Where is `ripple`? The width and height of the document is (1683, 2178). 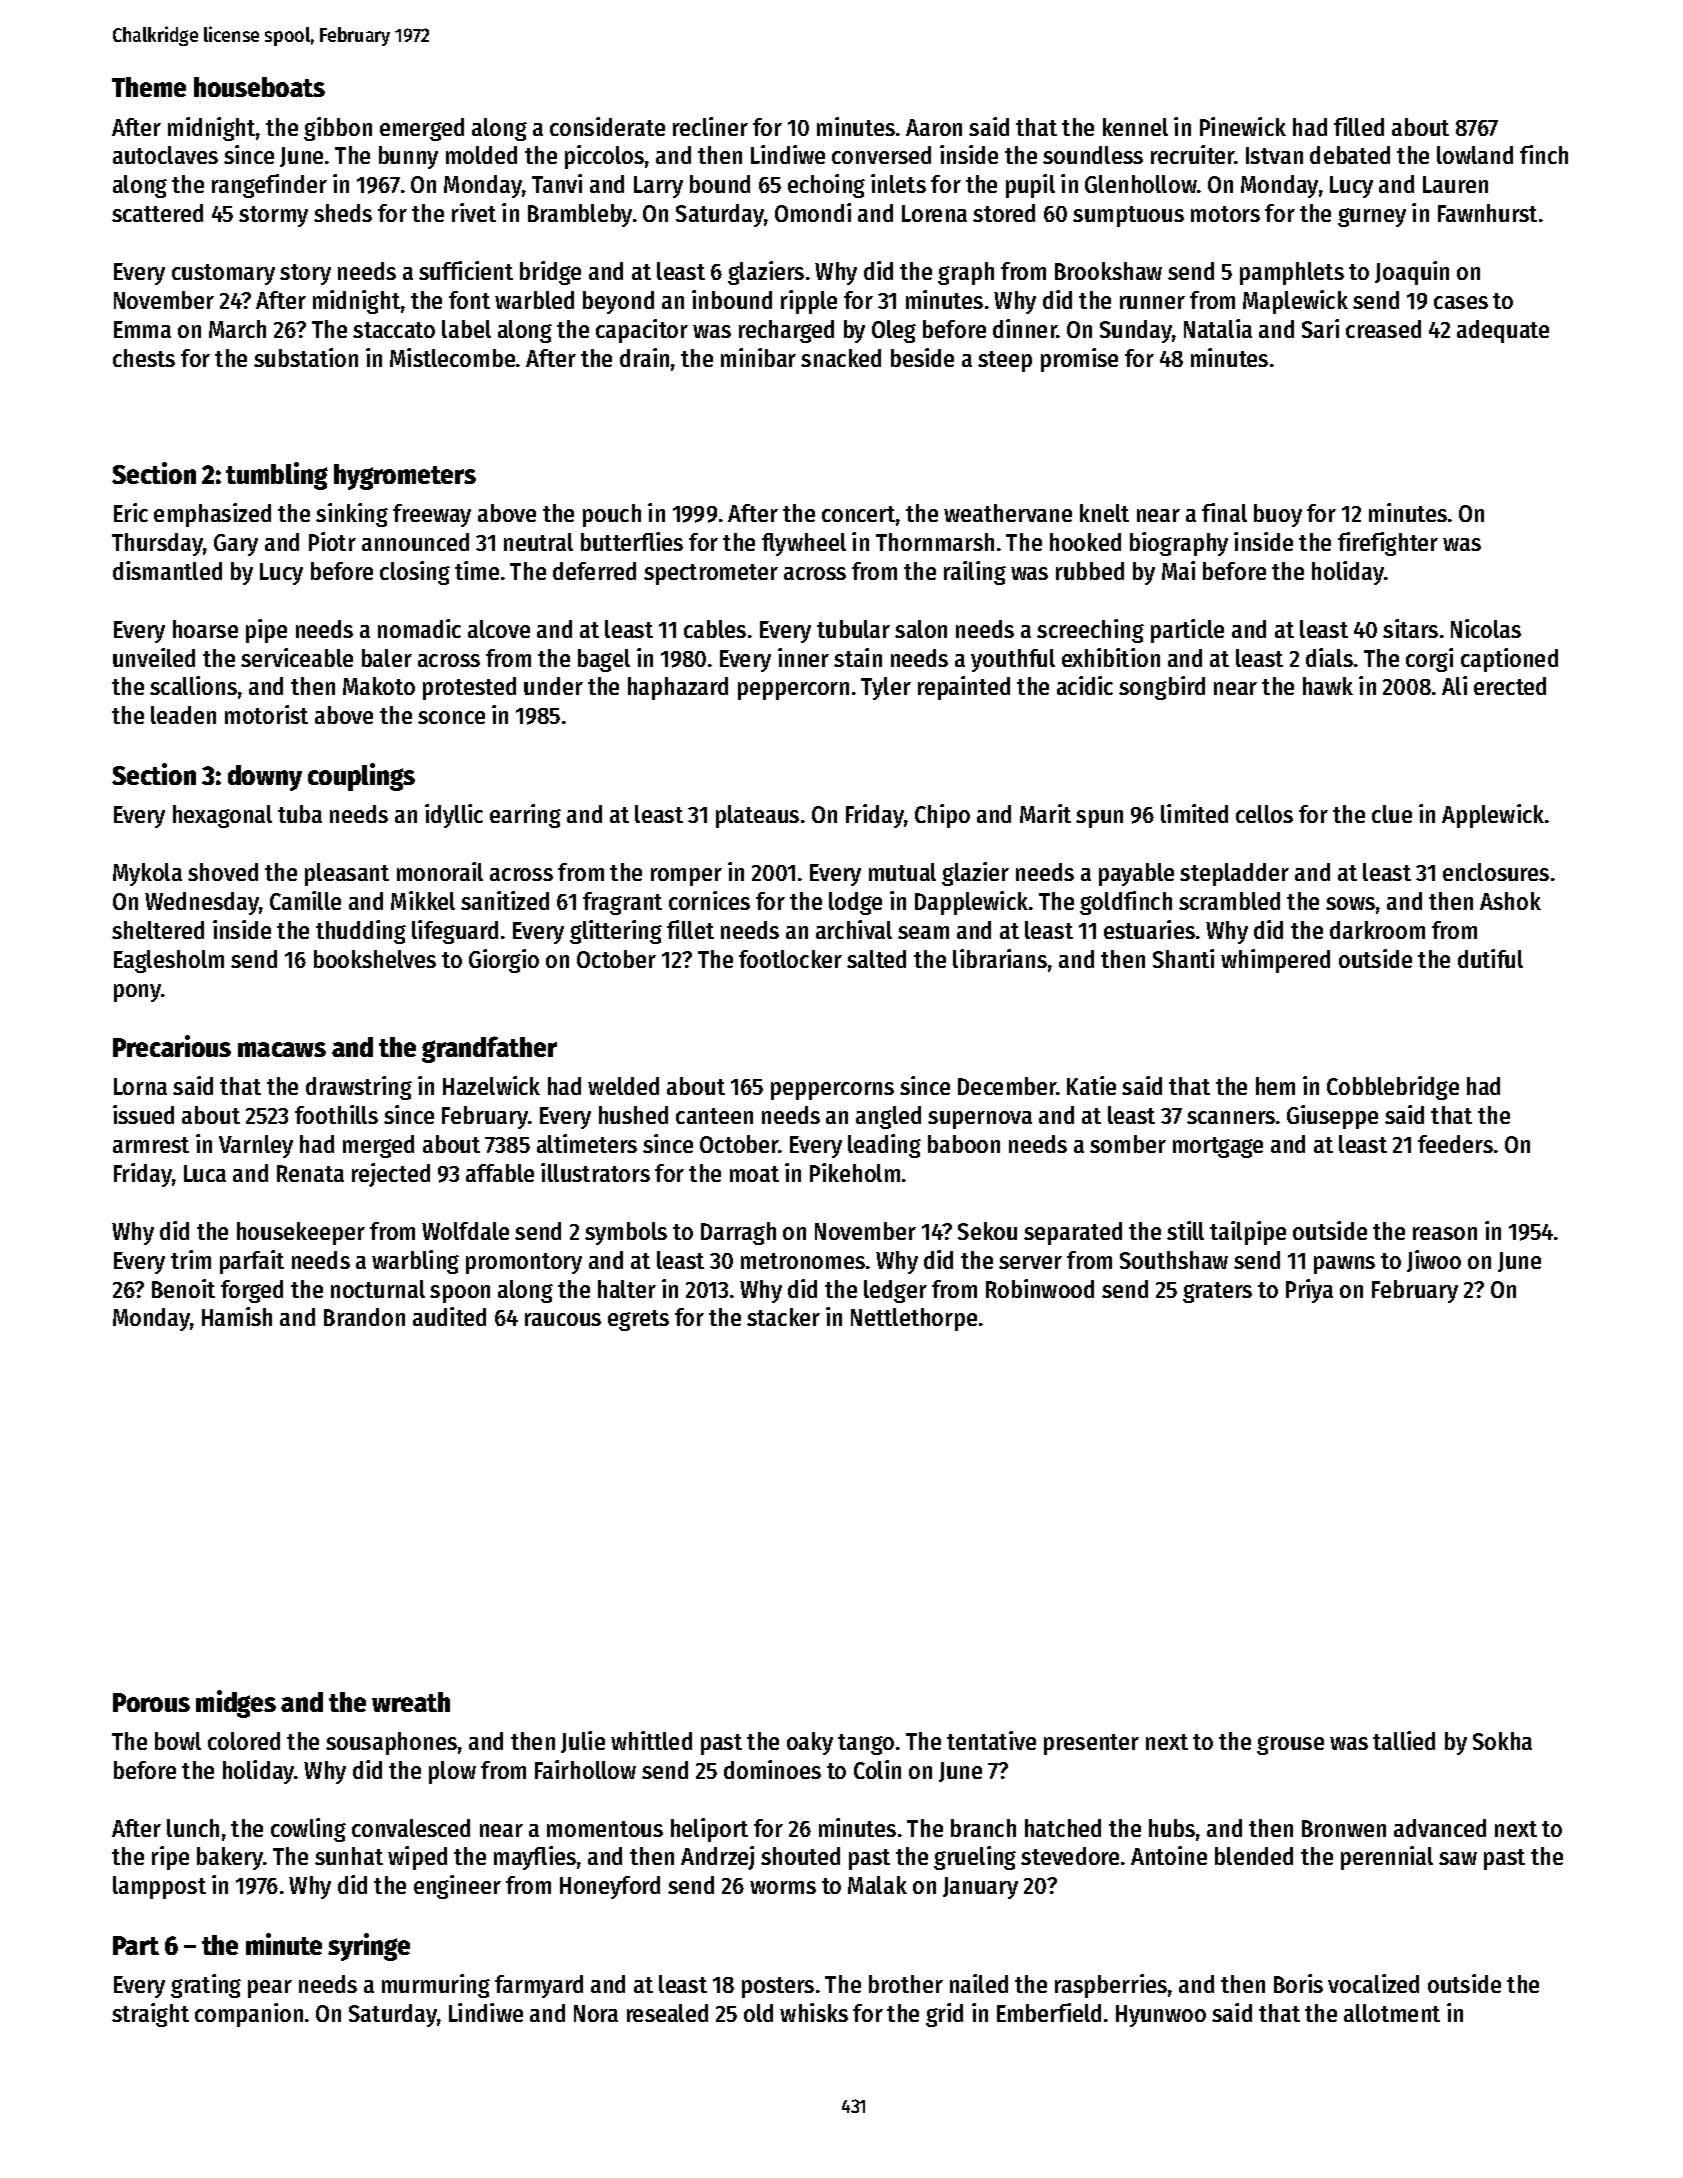
ripple is located at coordinates (809, 302).
